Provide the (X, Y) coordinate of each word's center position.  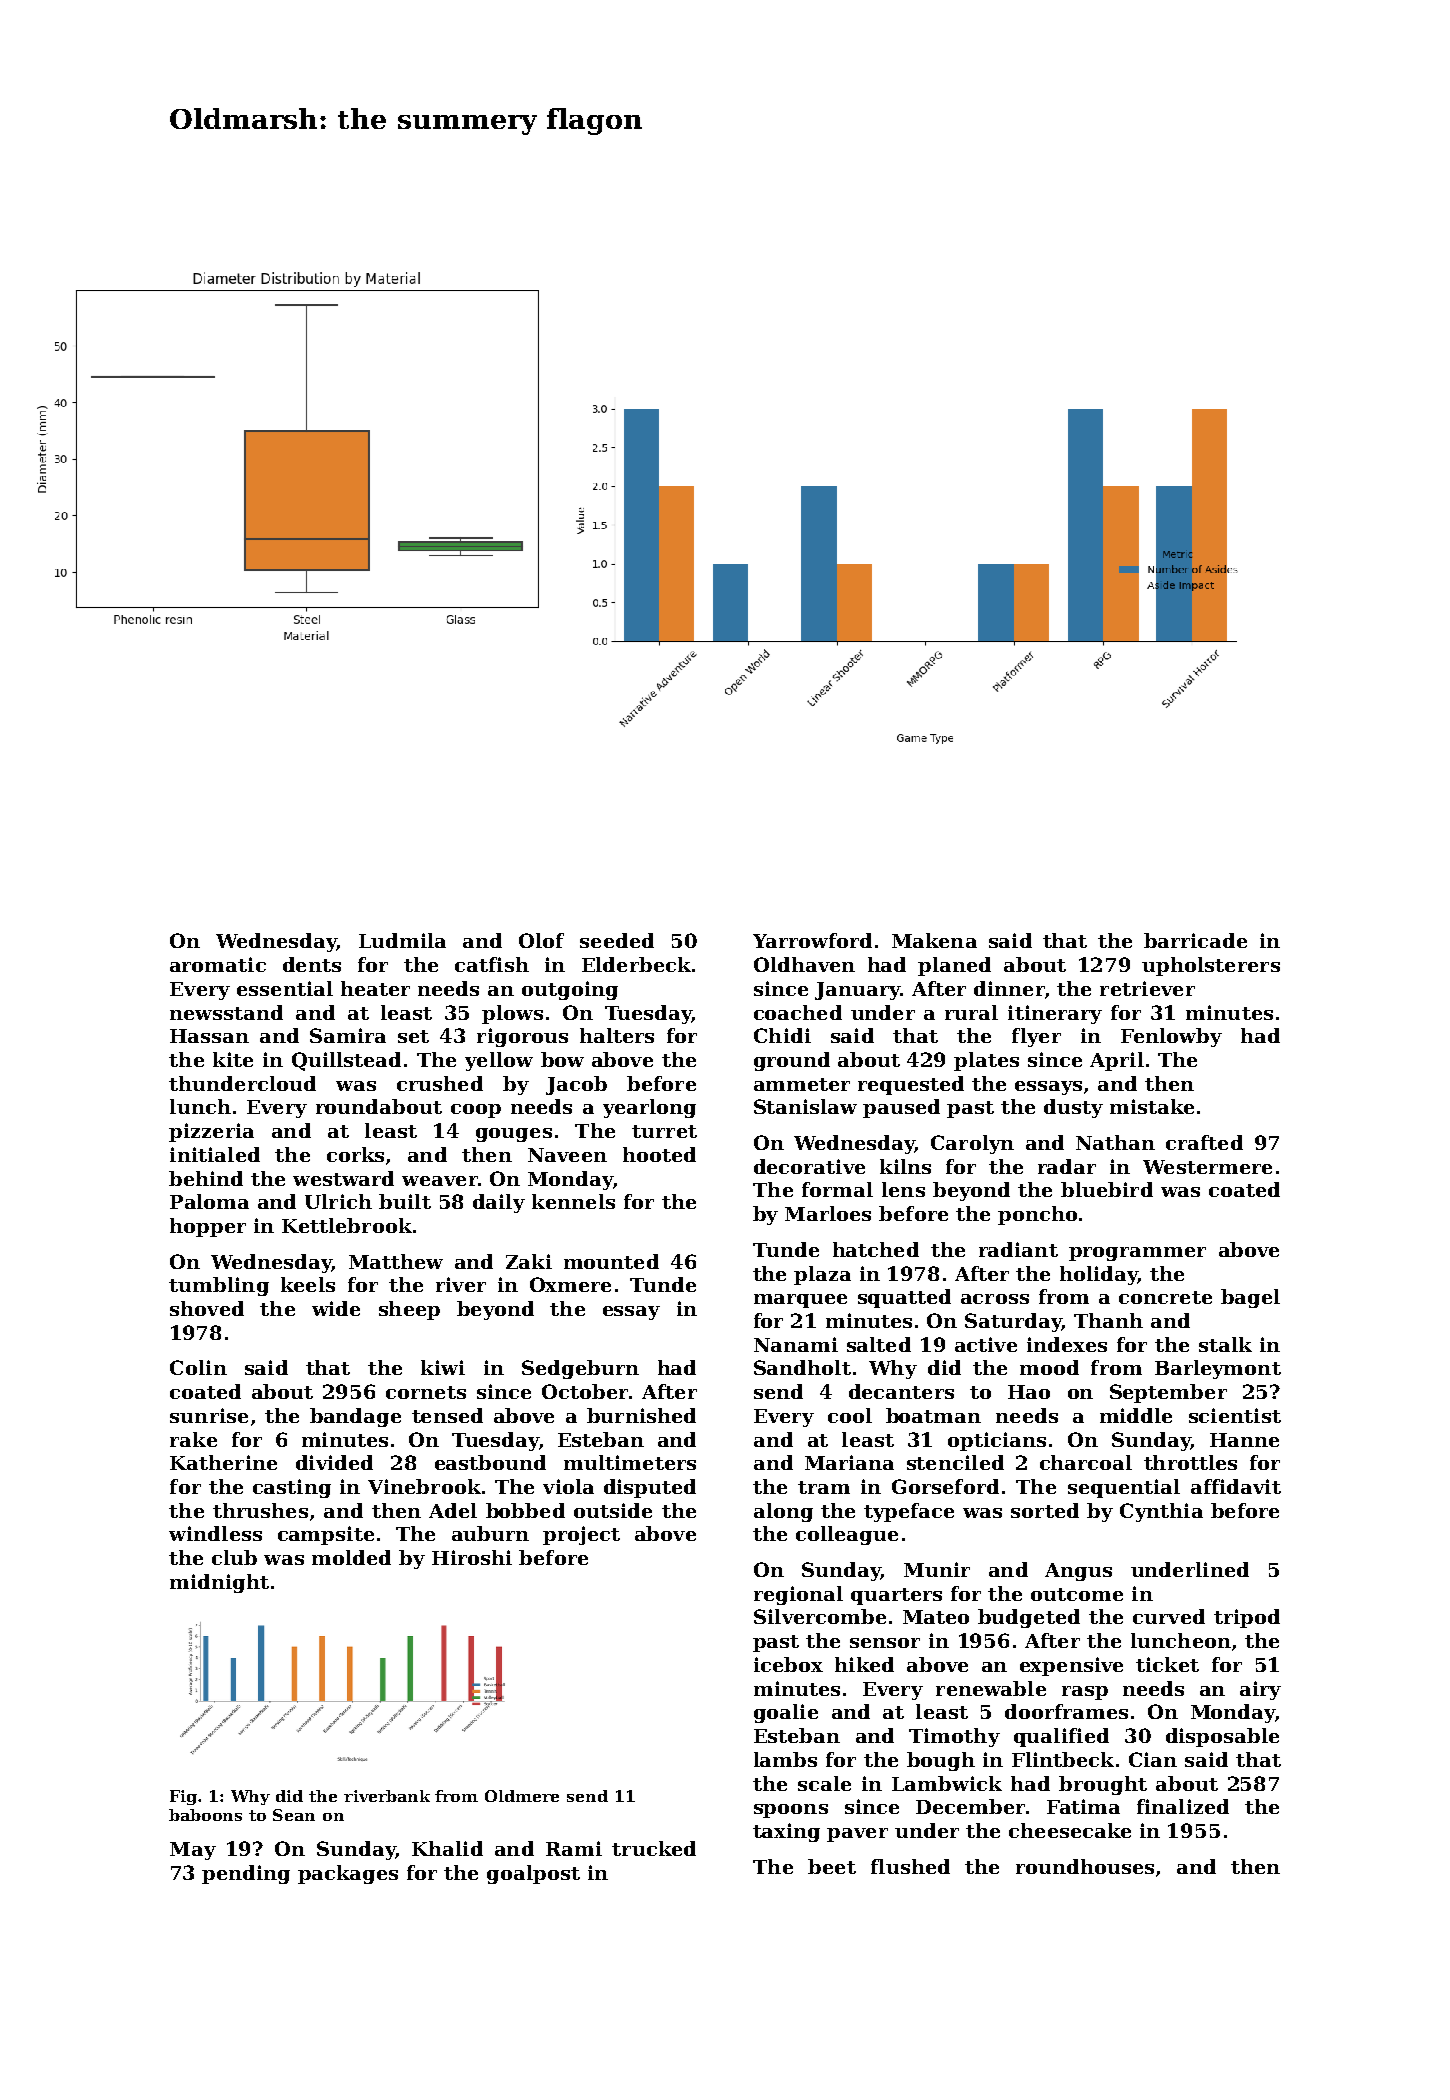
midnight (219, 1583)
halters (617, 1035)
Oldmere (522, 1796)
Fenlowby (1171, 1037)
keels (308, 1284)
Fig (183, 1797)
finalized (1183, 1806)
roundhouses (1085, 1866)
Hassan (209, 1036)
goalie (786, 1713)
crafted (1204, 1142)
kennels (573, 1201)
